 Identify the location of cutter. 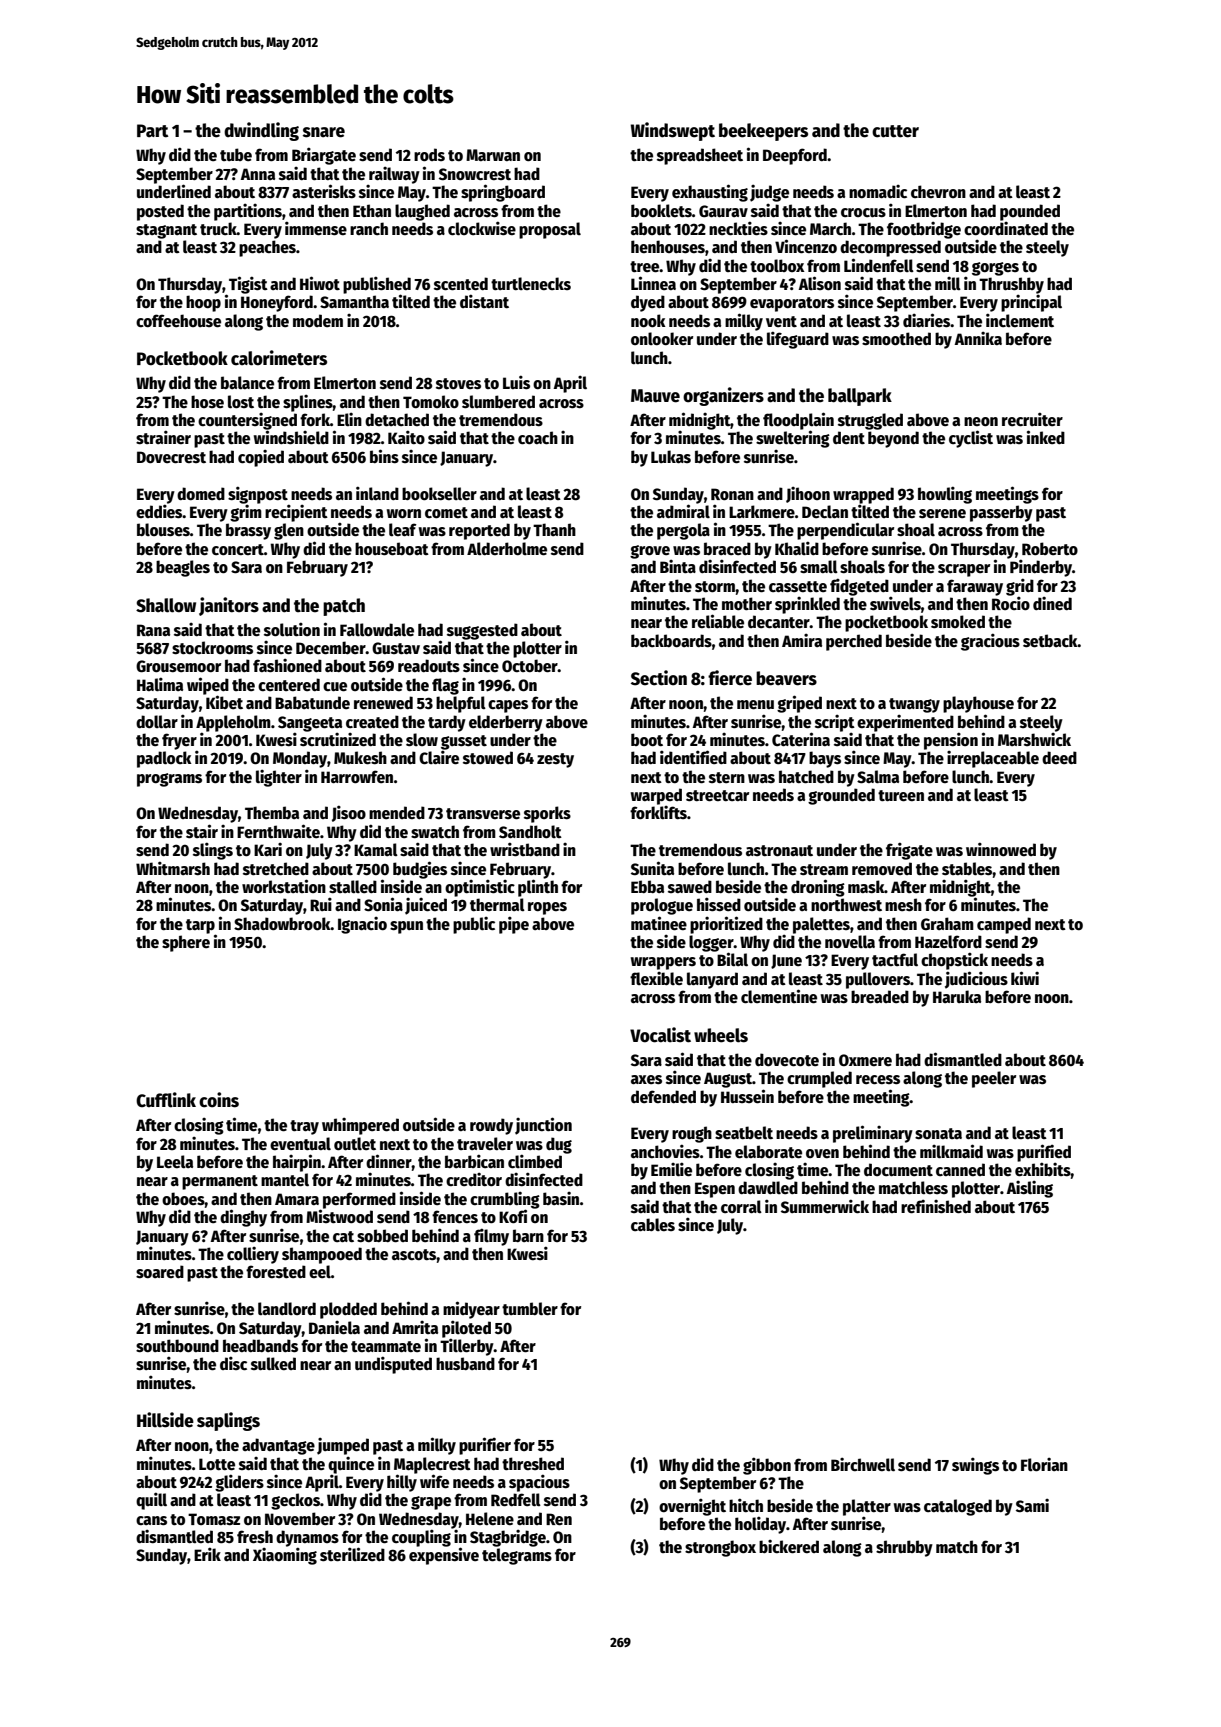
(895, 131).
